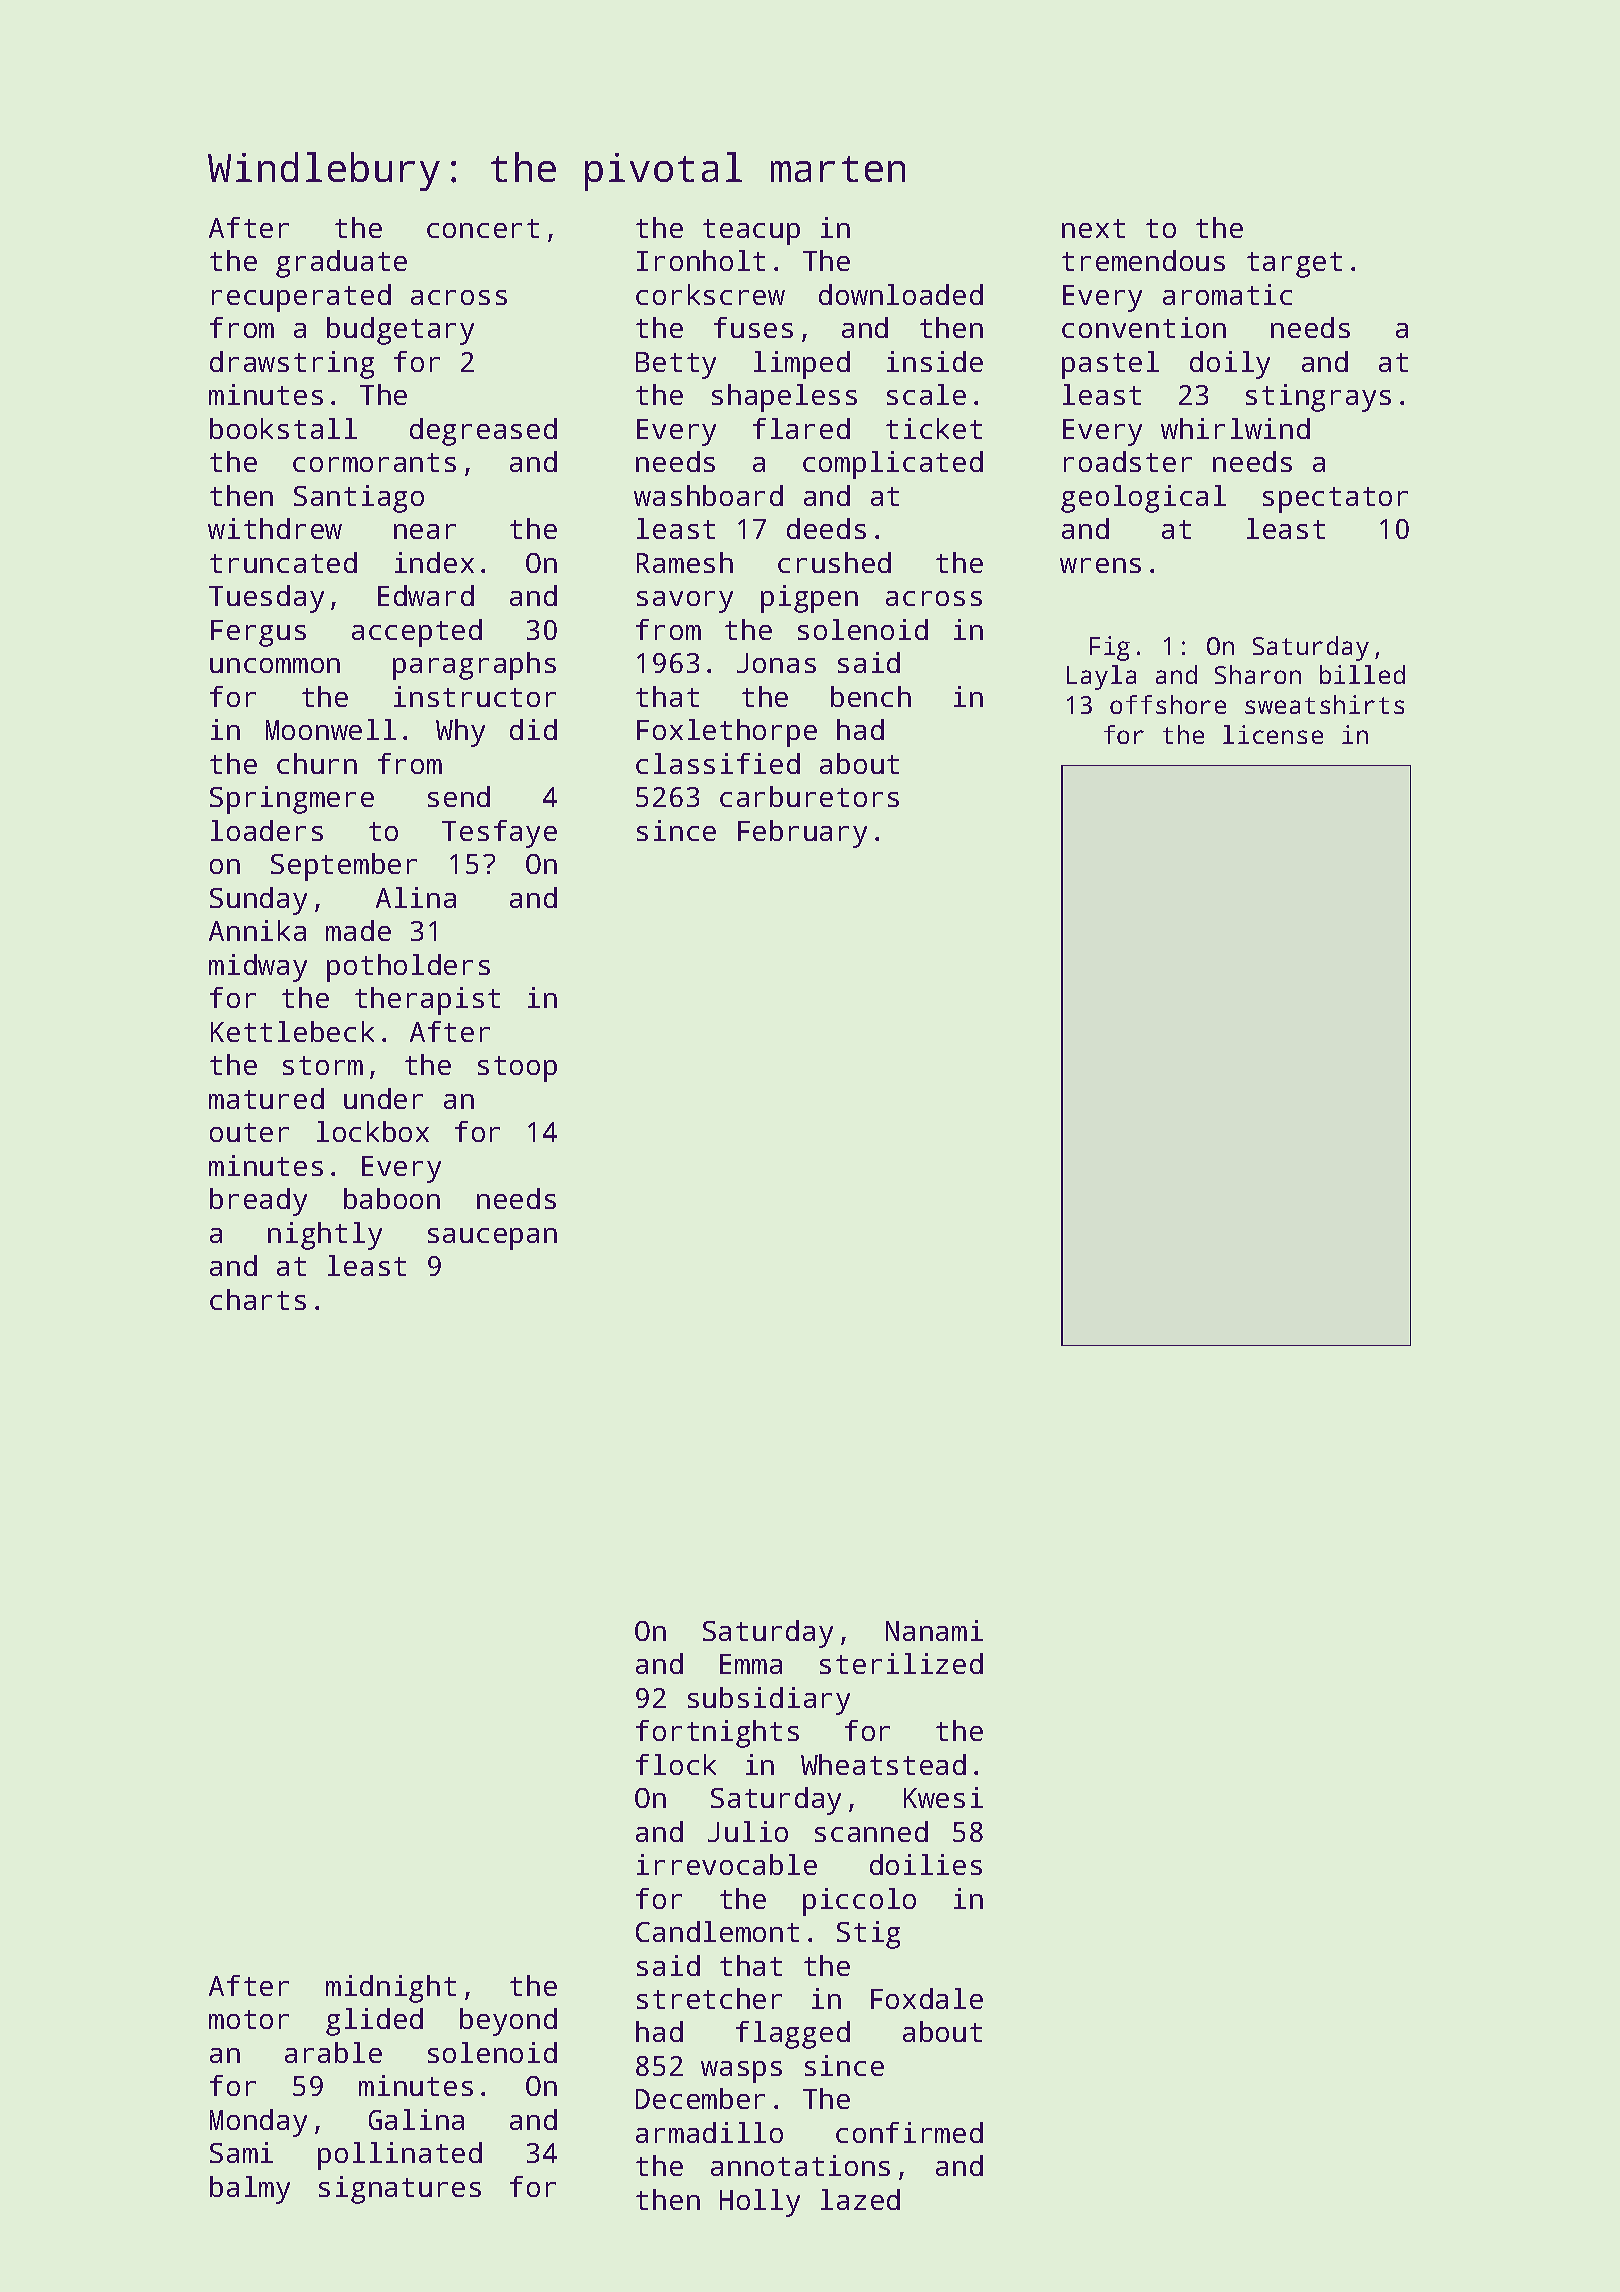 The image size is (1620, 2292). What do you see at coordinates (492, 1239) in the document?
I see `saucepan` at bounding box center [492, 1239].
